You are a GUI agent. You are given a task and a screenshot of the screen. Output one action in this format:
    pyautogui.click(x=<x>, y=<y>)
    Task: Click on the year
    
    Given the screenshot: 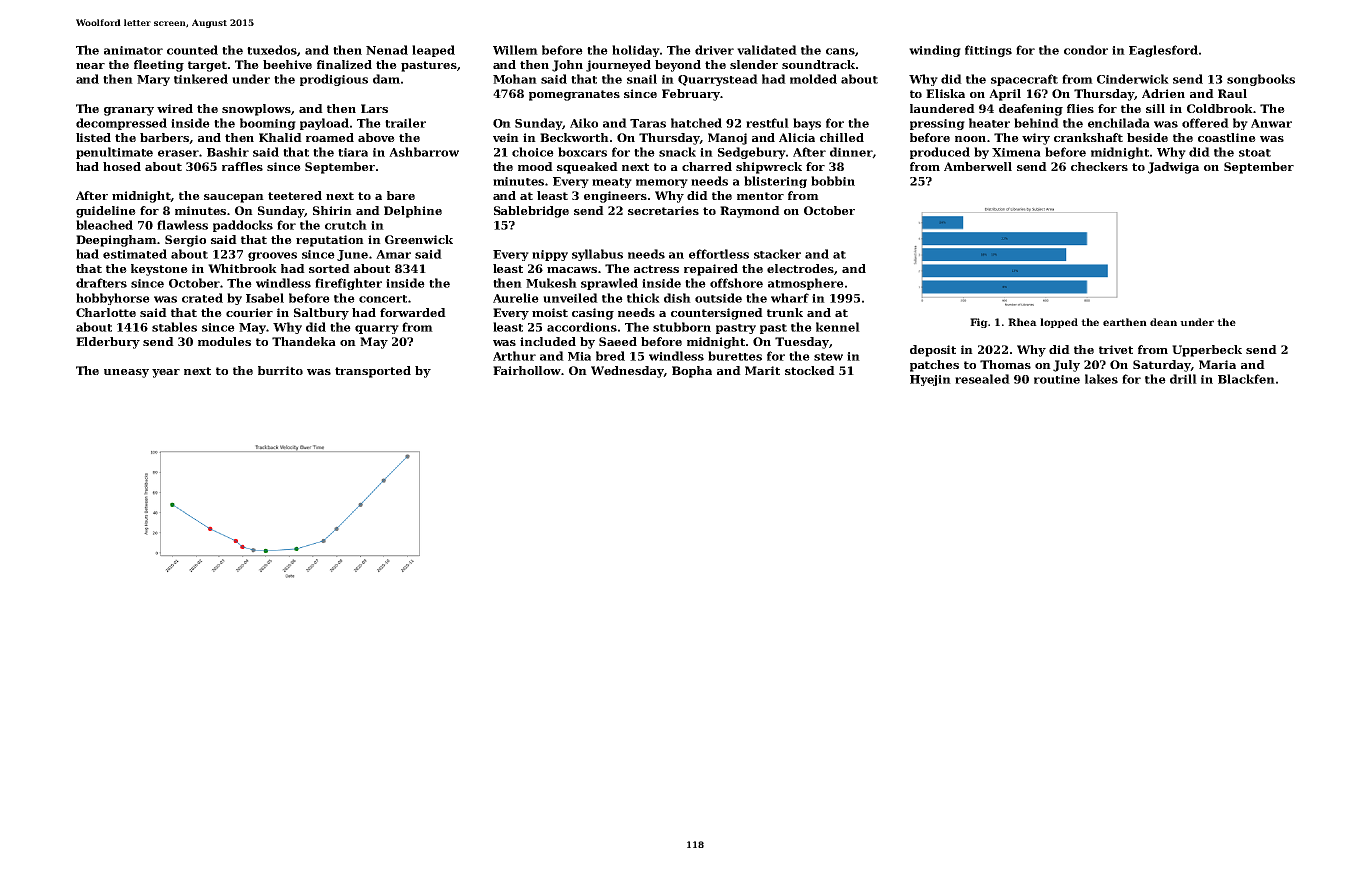 What is the action you would take?
    pyautogui.click(x=166, y=373)
